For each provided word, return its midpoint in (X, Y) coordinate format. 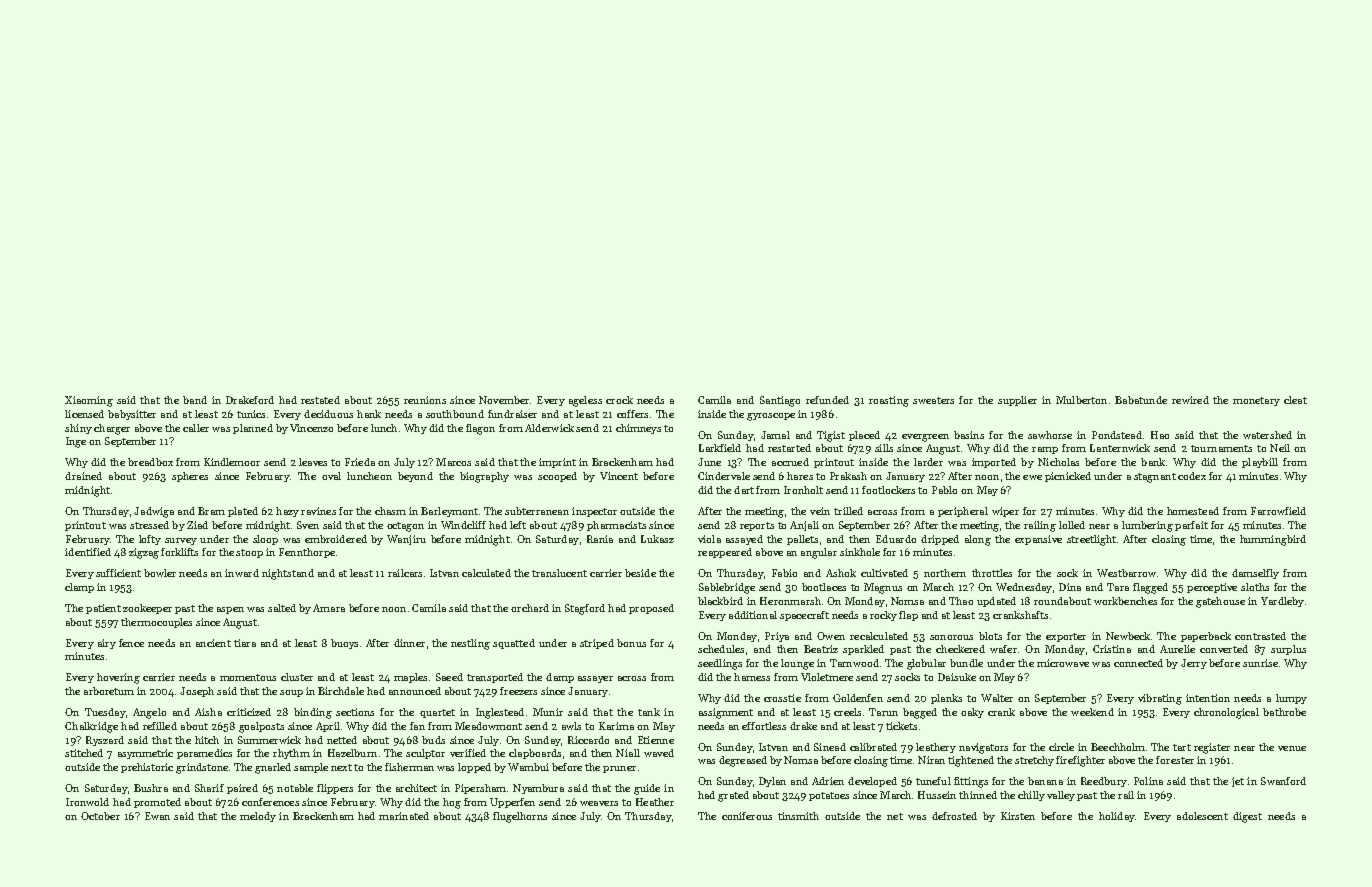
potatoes (829, 796)
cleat (1295, 400)
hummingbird (1273, 540)
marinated (404, 816)
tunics (251, 414)
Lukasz (657, 539)
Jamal (775, 435)
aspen (230, 610)
